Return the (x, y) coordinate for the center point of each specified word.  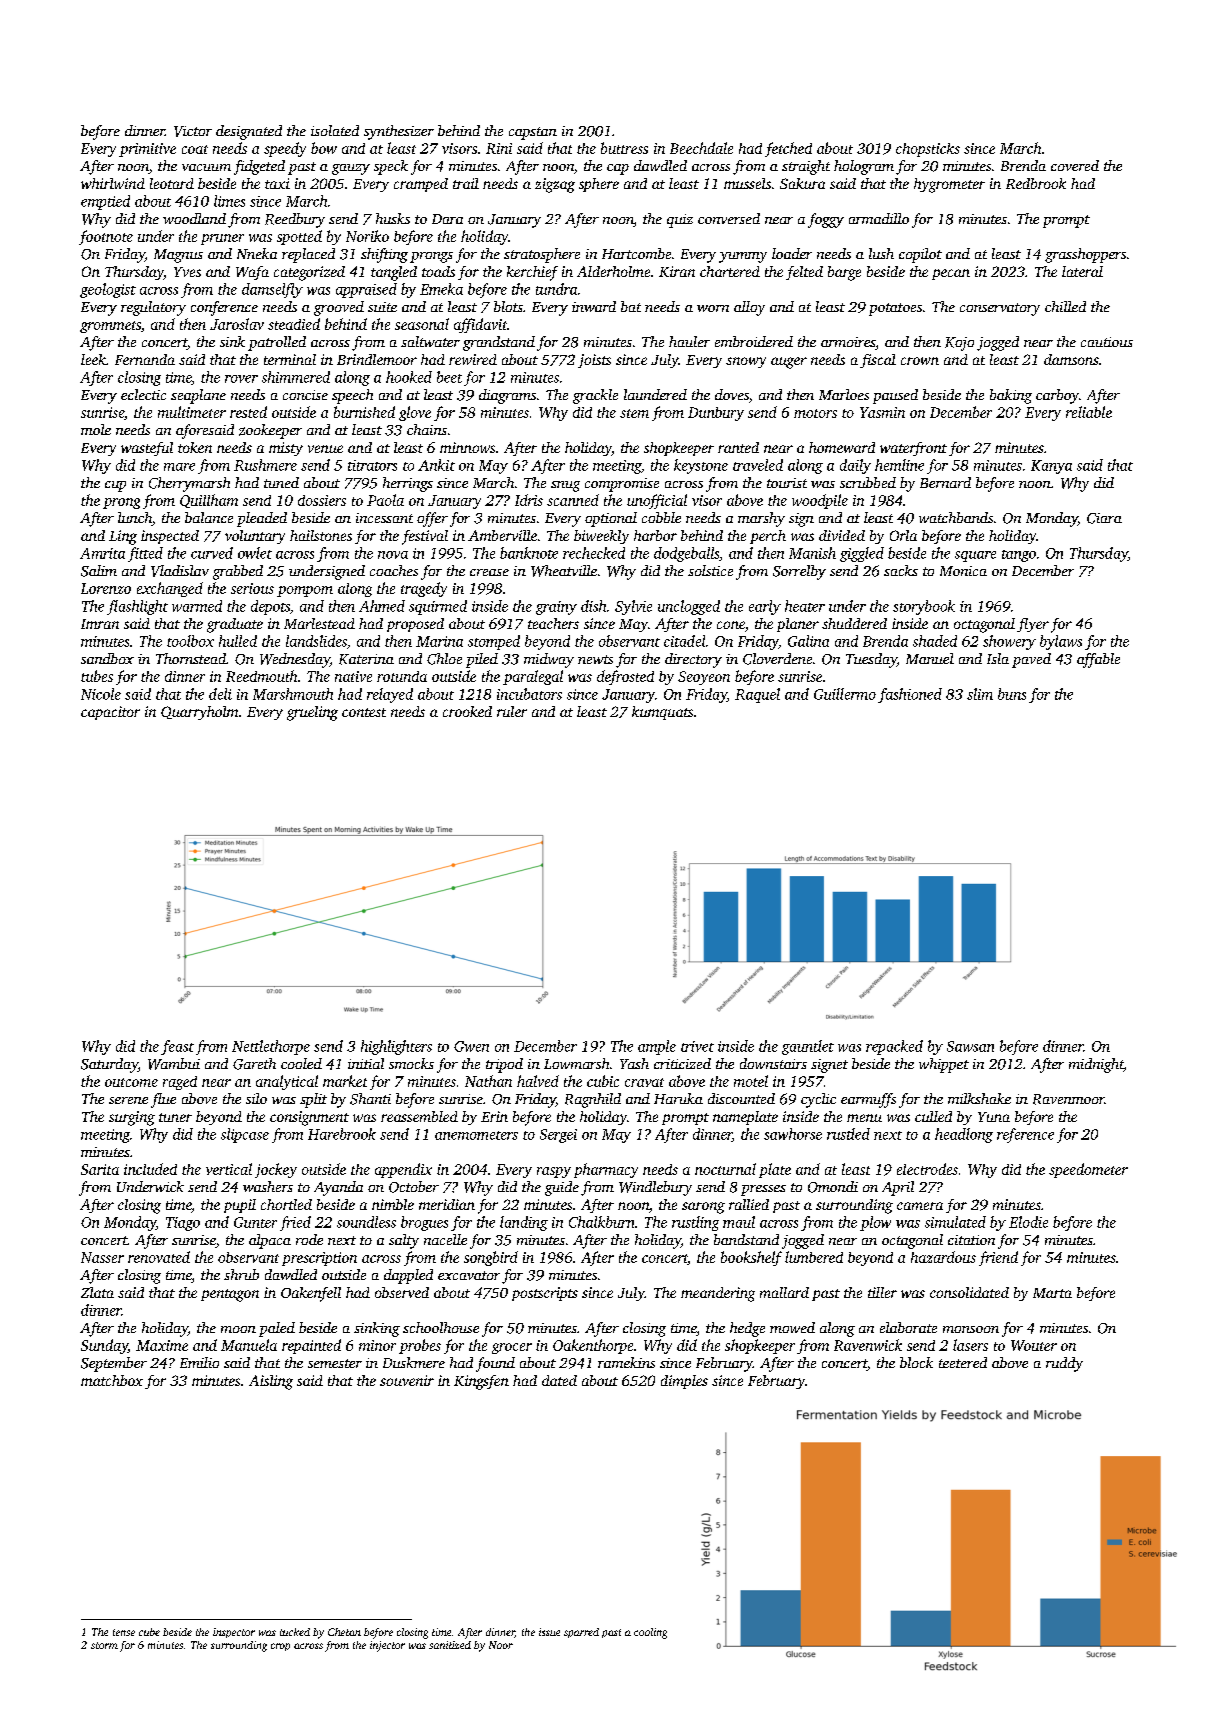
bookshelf (751, 1258)
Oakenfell (311, 1294)
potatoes (895, 309)
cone (731, 625)
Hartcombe (636, 253)
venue (325, 449)
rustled (848, 1134)
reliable (1089, 412)
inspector (234, 1633)
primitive (147, 150)
